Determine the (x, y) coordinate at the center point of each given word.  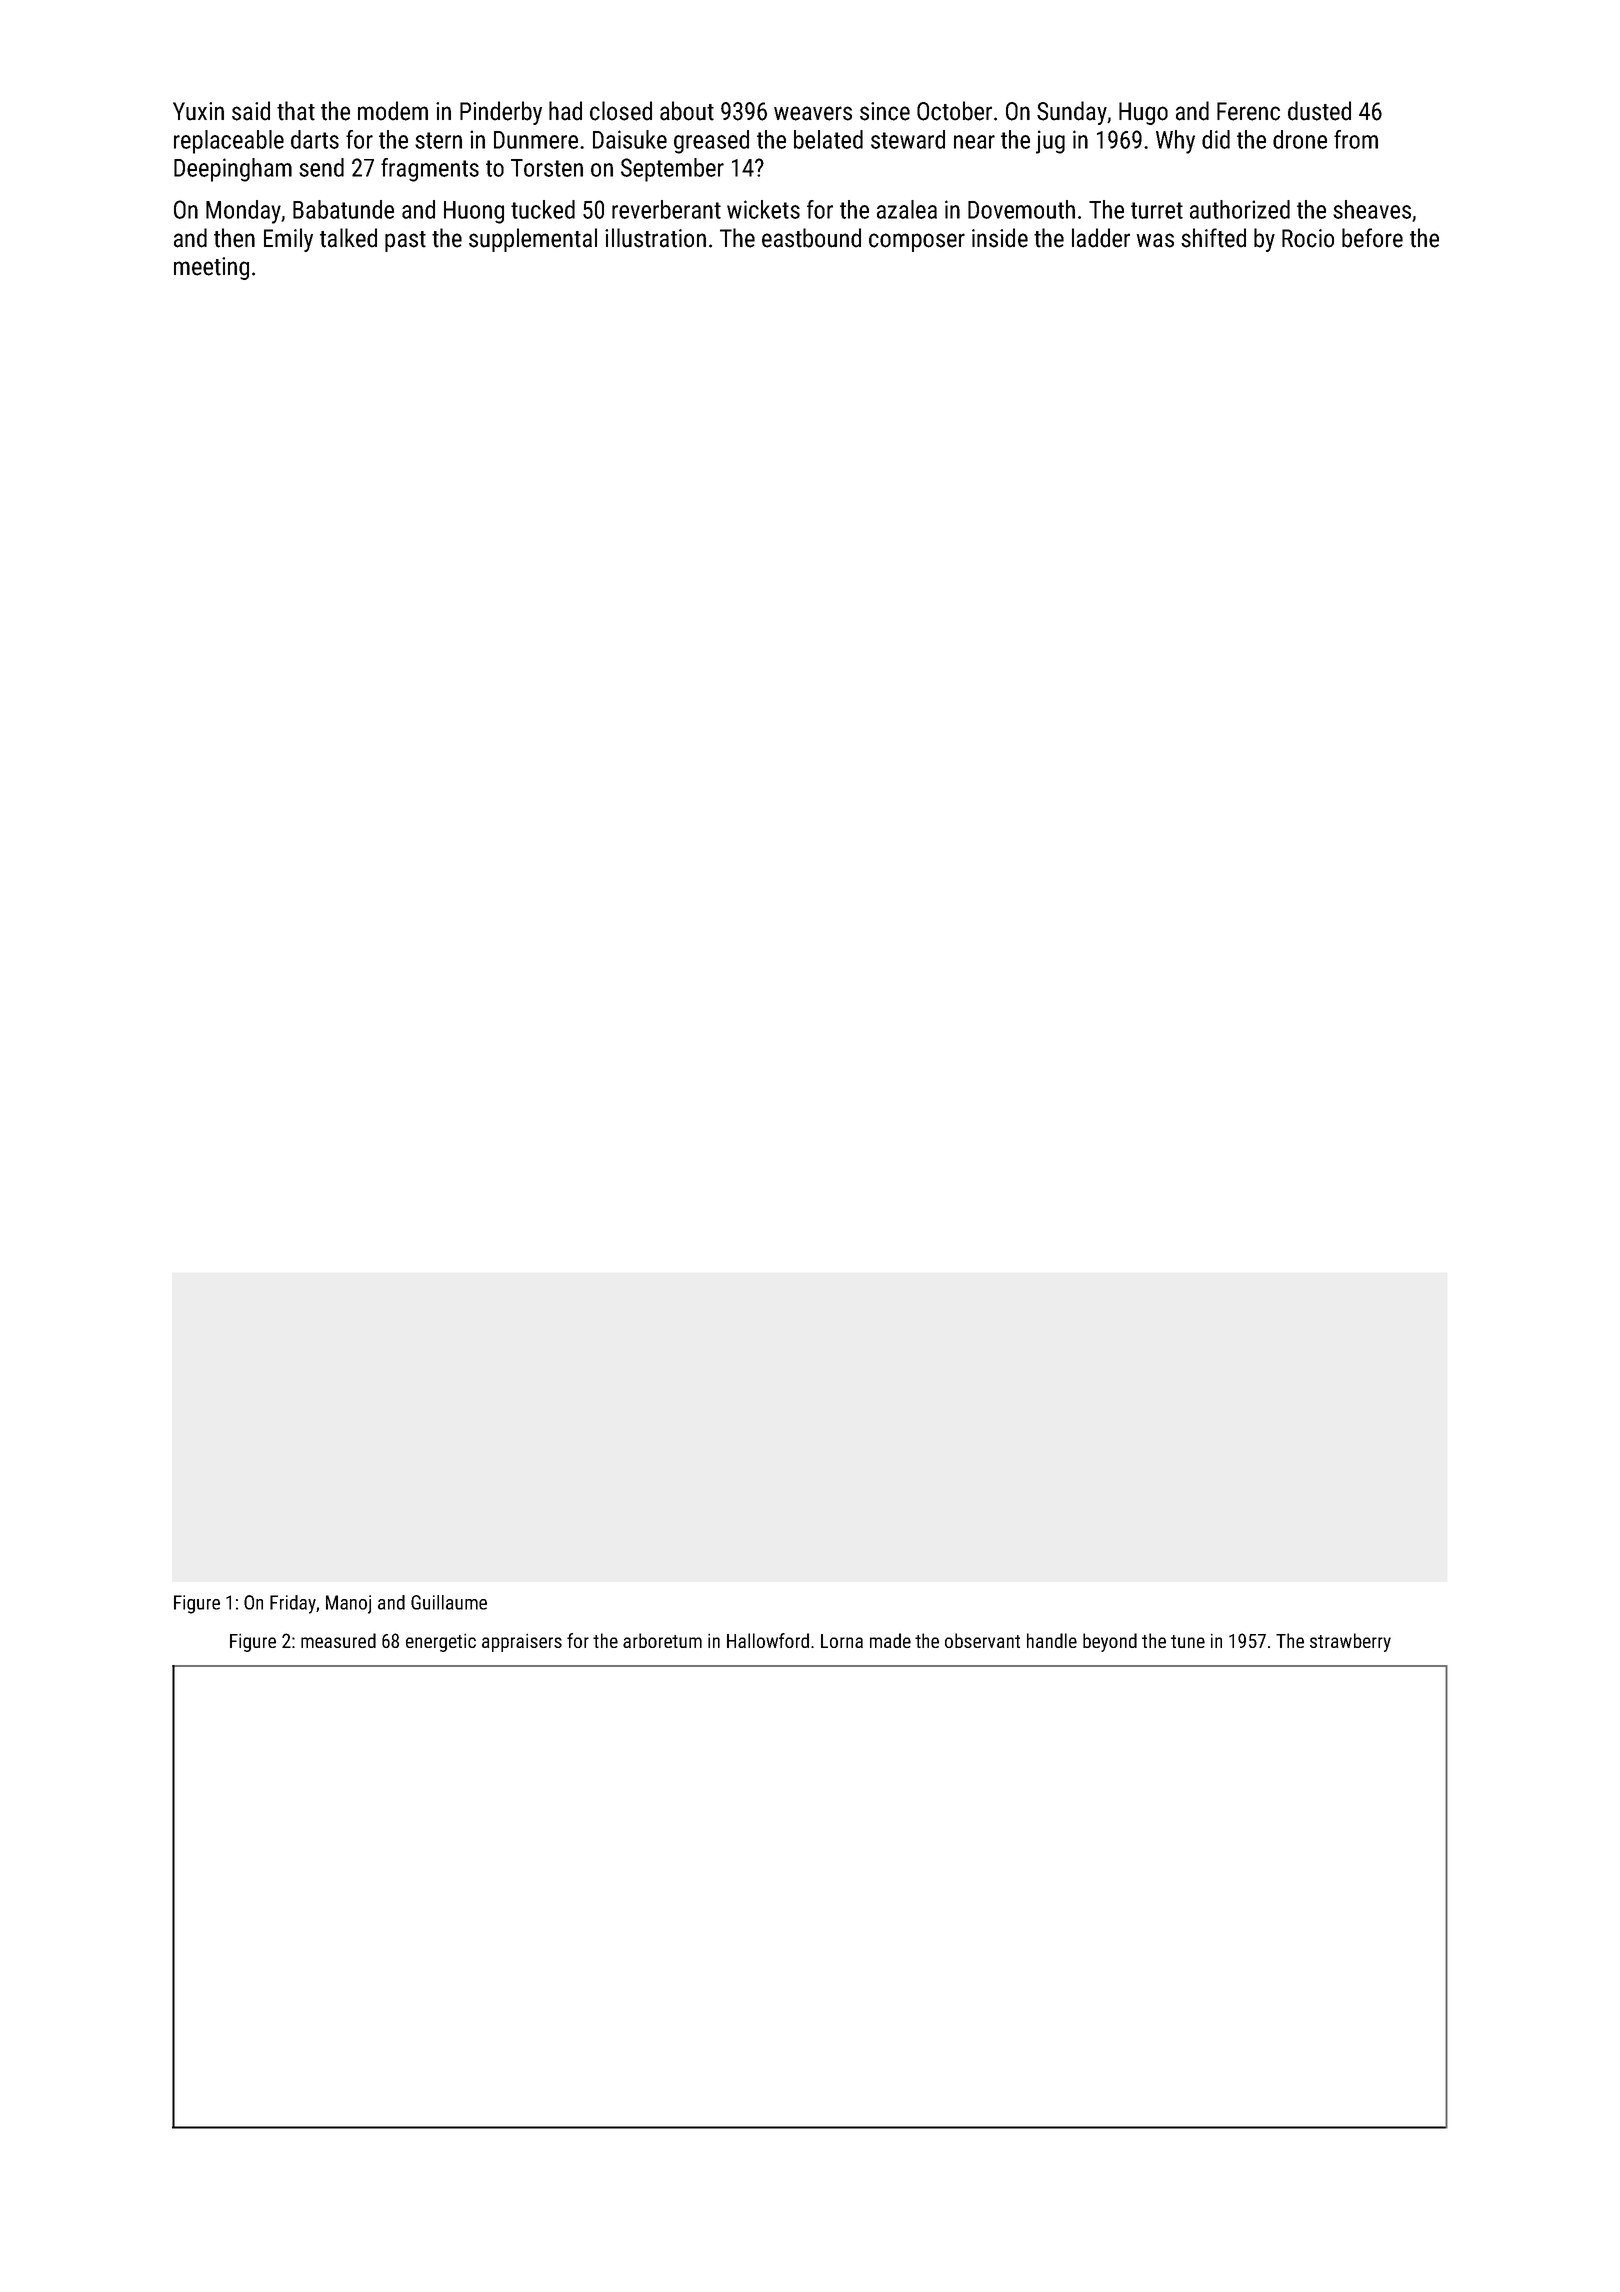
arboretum (662, 1640)
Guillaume (449, 1602)
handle (1052, 1640)
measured (338, 1640)
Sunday (1072, 113)
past (405, 241)
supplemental (533, 240)
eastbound (811, 238)
